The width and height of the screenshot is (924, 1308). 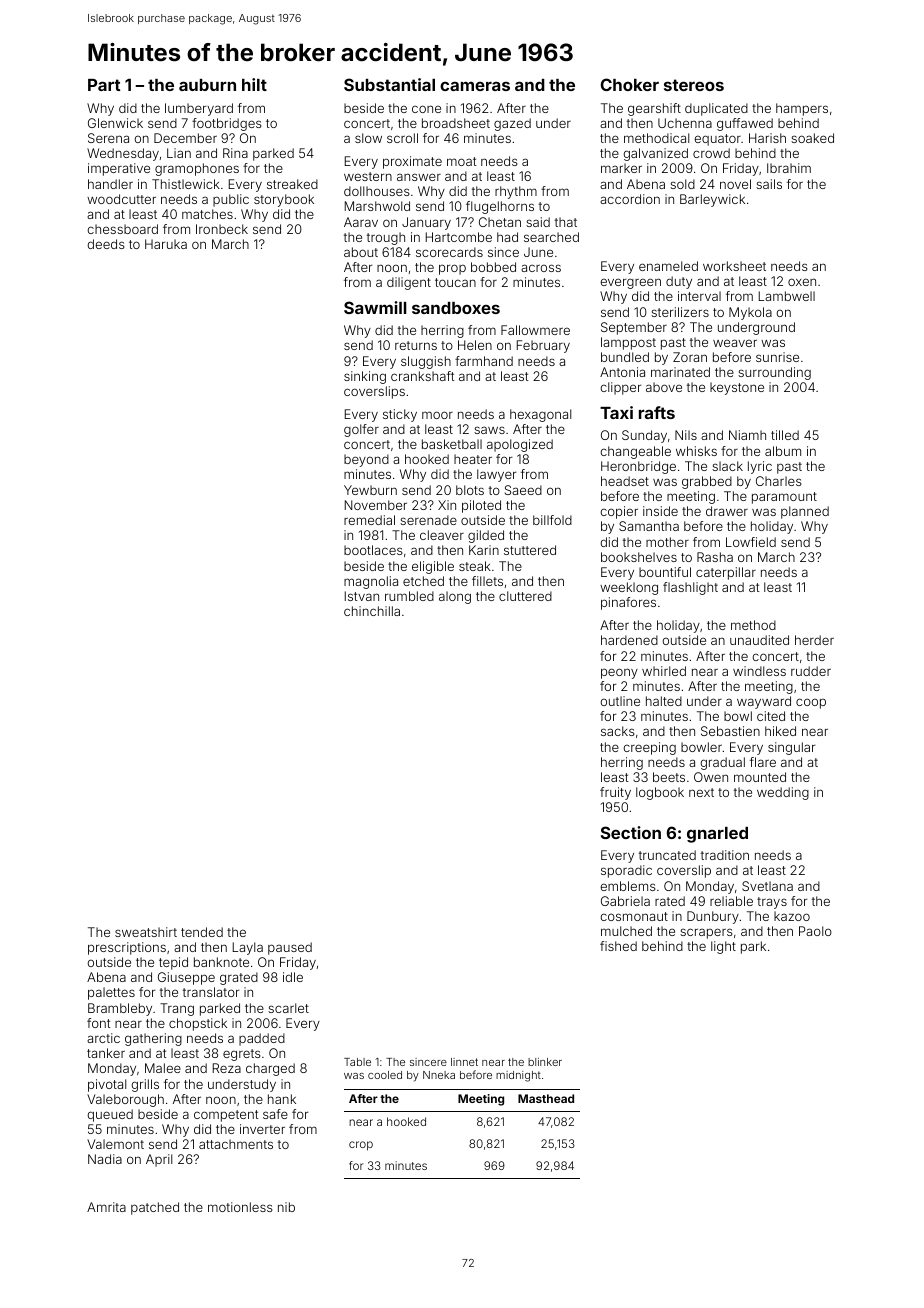 I want to click on halted, so click(x=664, y=701).
